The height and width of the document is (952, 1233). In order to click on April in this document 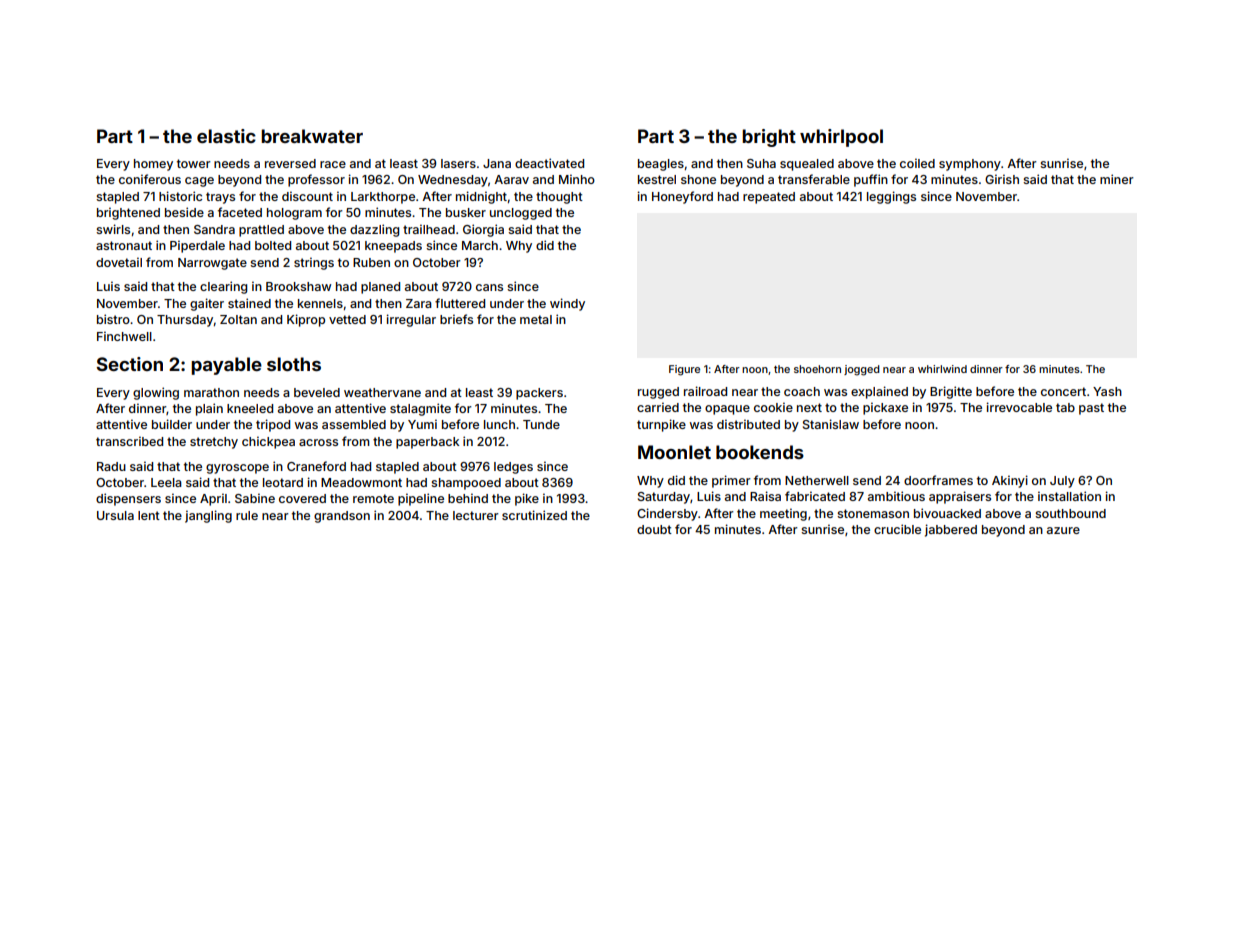, I will do `click(213, 499)`.
